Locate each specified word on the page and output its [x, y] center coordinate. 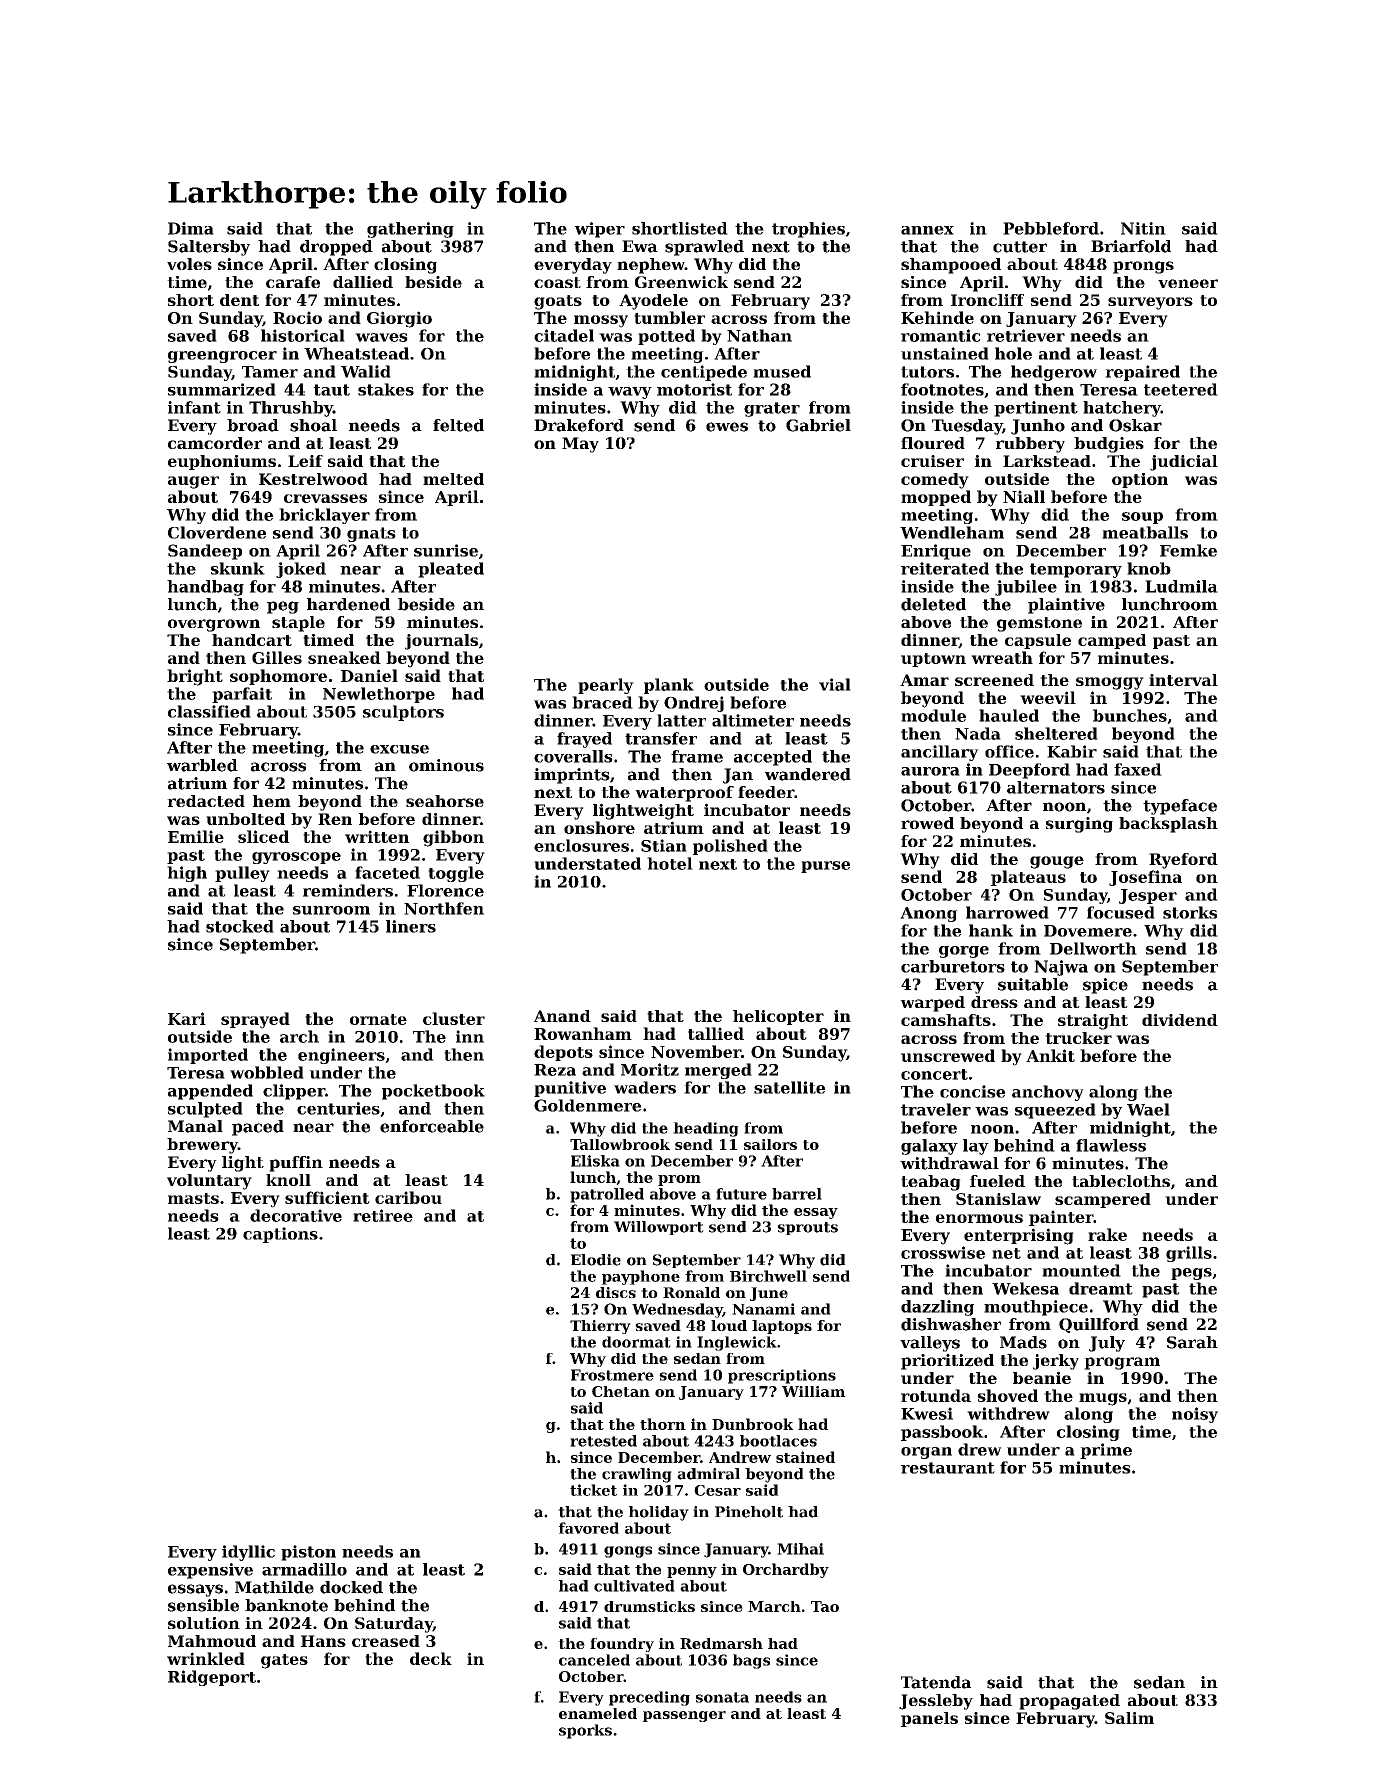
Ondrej [694, 704]
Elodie [596, 1260]
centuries [338, 1108]
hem [272, 801]
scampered [1103, 1200]
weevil [1048, 697]
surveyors [1150, 303]
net [1006, 1253]
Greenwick [681, 282]
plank [669, 686]
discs [616, 1292]
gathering [410, 230]
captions [280, 1235]
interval [1183, 680]
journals [441, 642]
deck [431, 1658]
